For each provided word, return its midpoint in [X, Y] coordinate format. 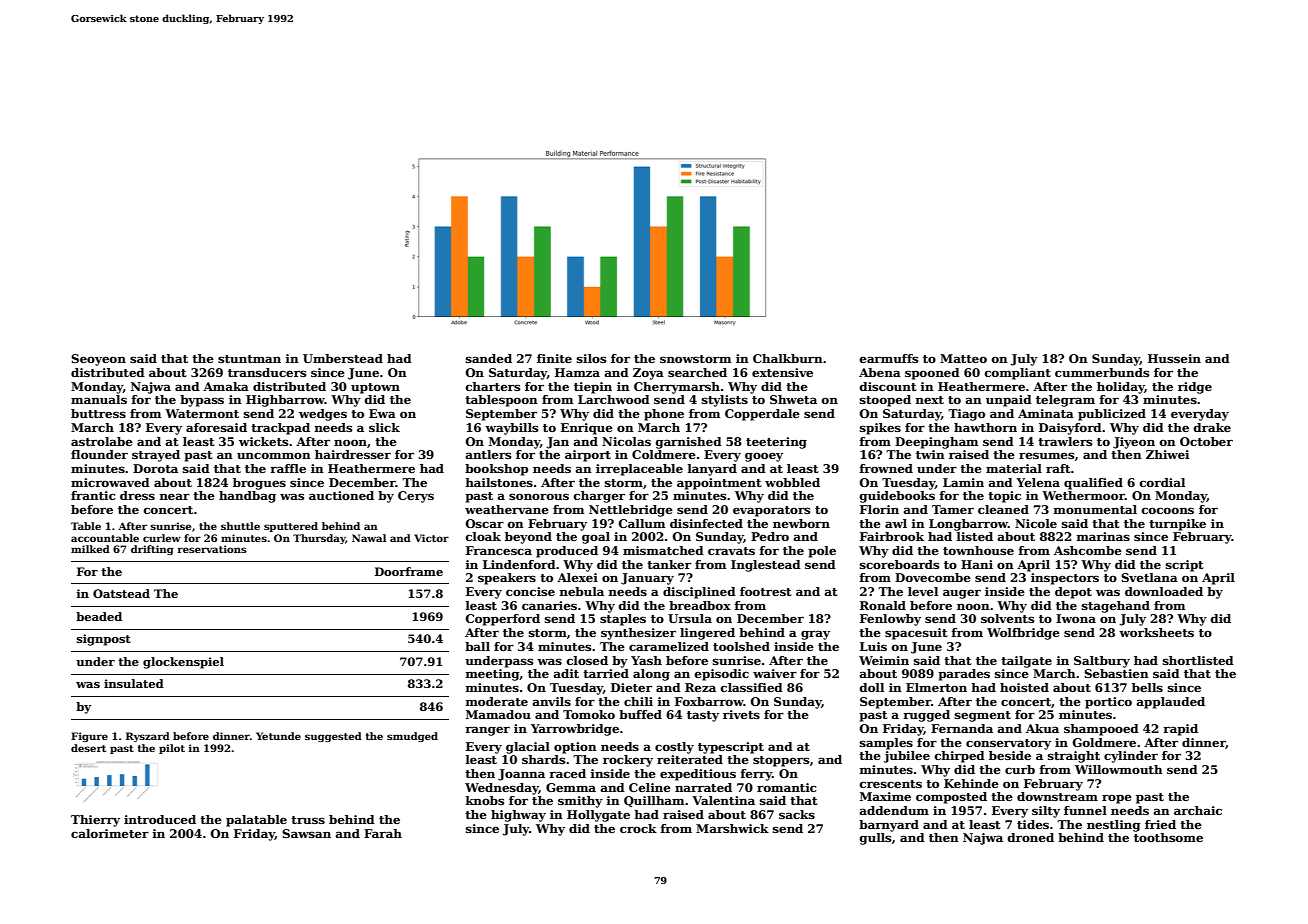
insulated [134, 683]
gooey [764, 457]
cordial [1162, 482]
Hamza [577, 372]
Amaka [226, 386]
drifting [152, 550]
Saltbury [1102, 662]
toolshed [741, 646]
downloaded [1164, 591]
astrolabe [102, 441]
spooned [932, 374]
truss [308, 820]
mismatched [663, 550]
